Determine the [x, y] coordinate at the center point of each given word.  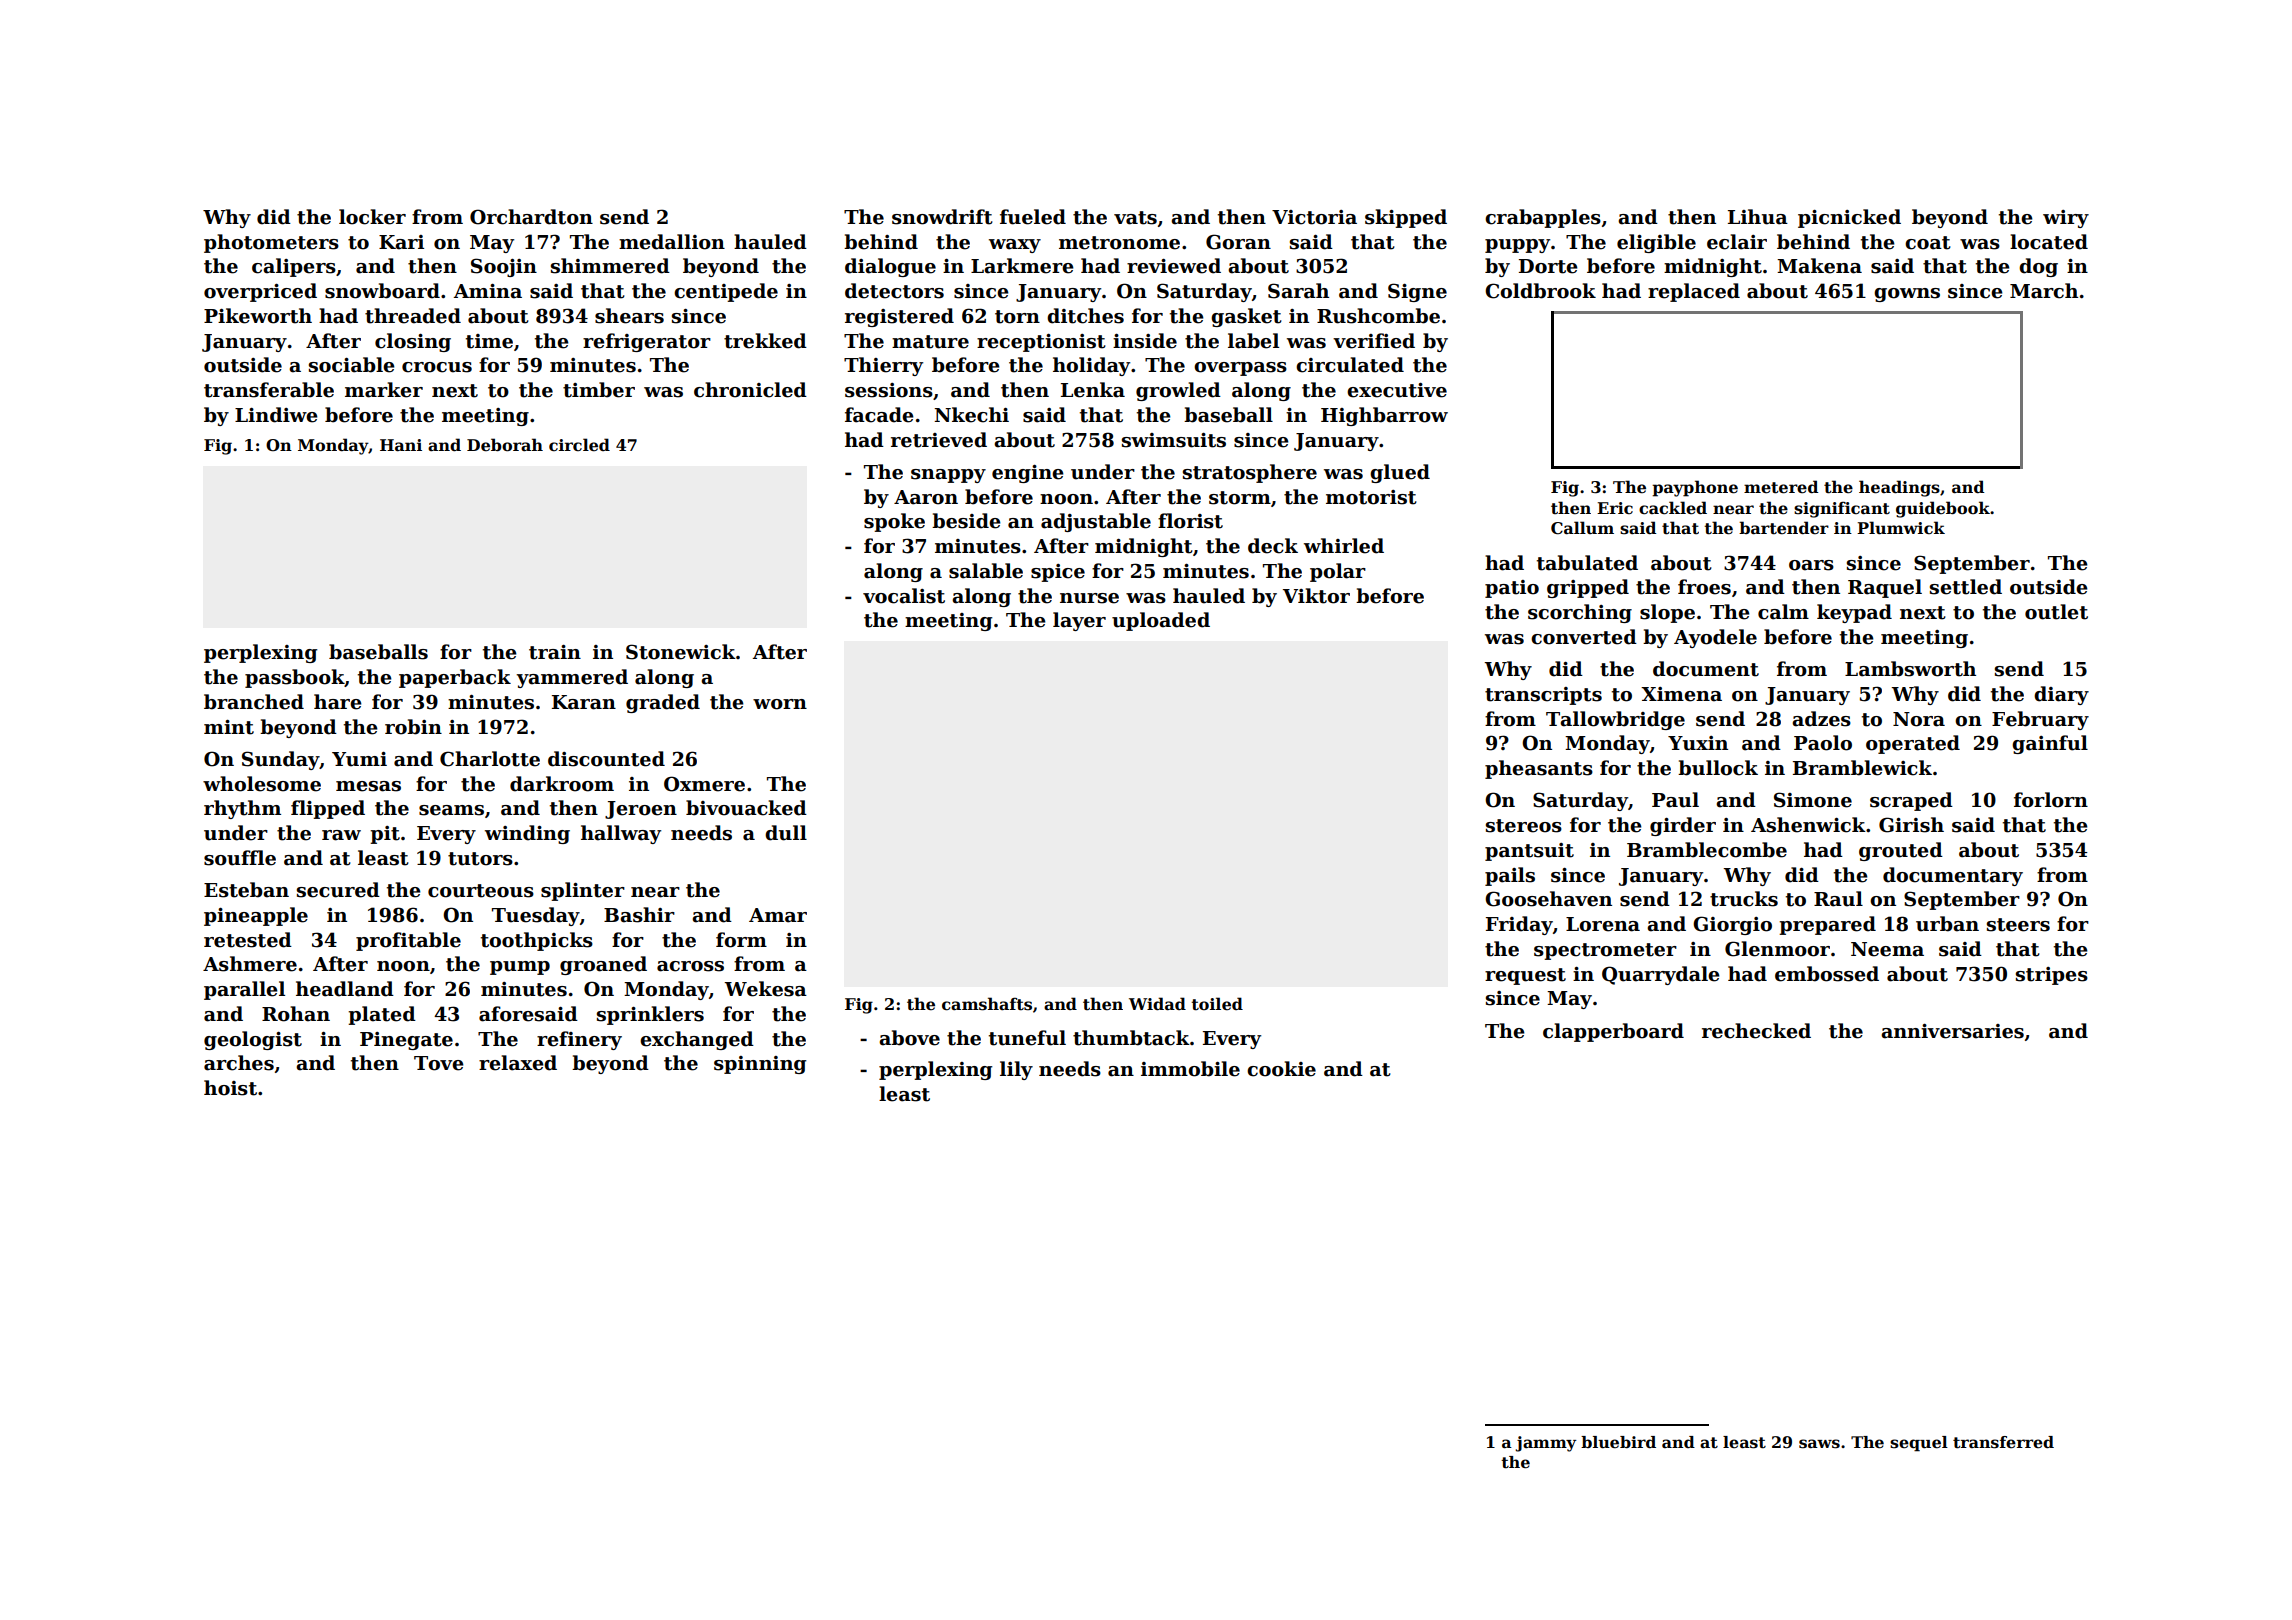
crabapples [1543, 218]
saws [1819, 1444]
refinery [579, 1040]
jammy [1546, 1444]
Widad [1157, 1003]
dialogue [890, 267]
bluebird [1618, 1442]
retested [248, 940]
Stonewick [681, 652]
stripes [2052, 976]
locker [372, 217]
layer [1079, 621]
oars [1811, 565]
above [909, 1038]
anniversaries [1952, 1031]
